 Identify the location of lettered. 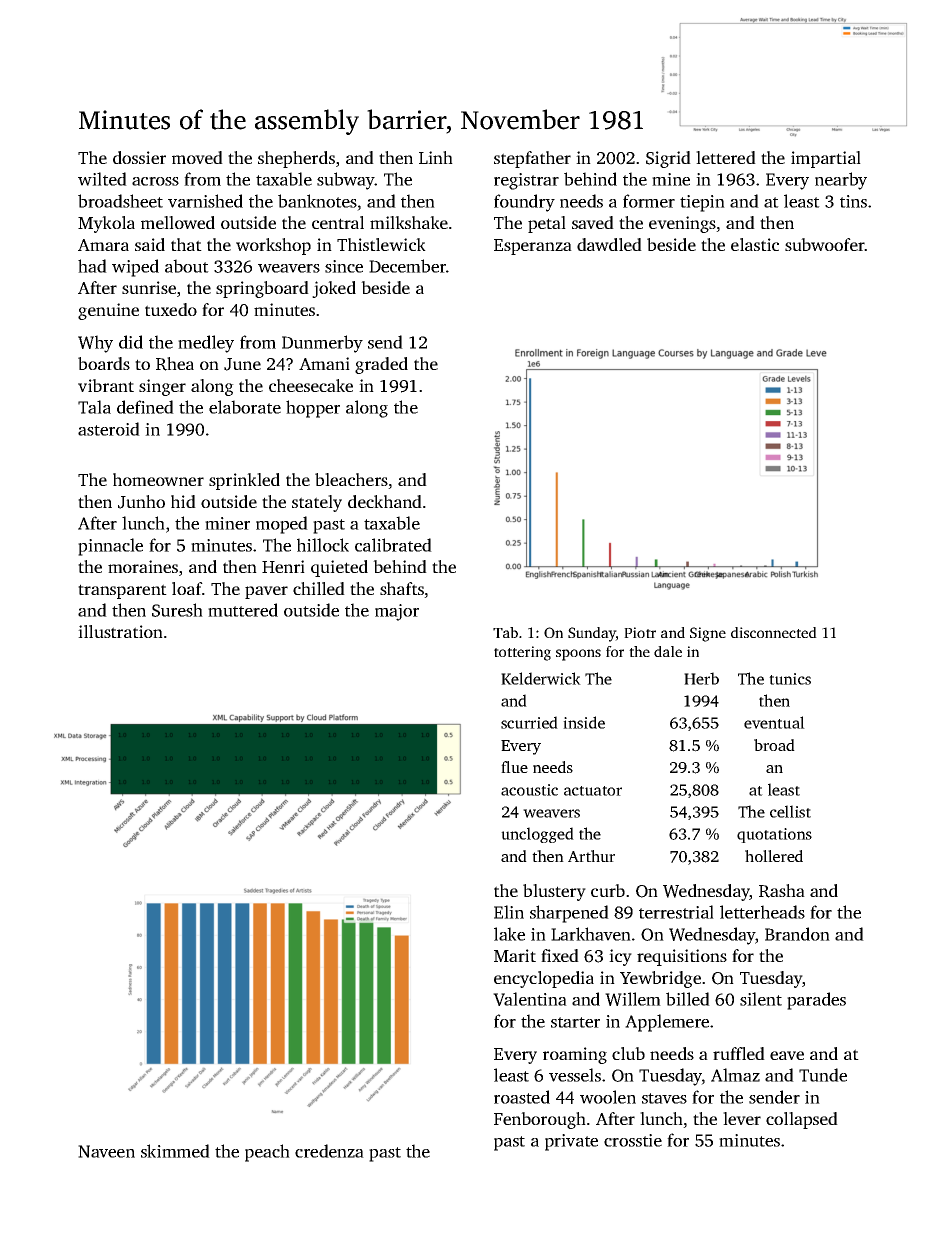
(726, 157).
